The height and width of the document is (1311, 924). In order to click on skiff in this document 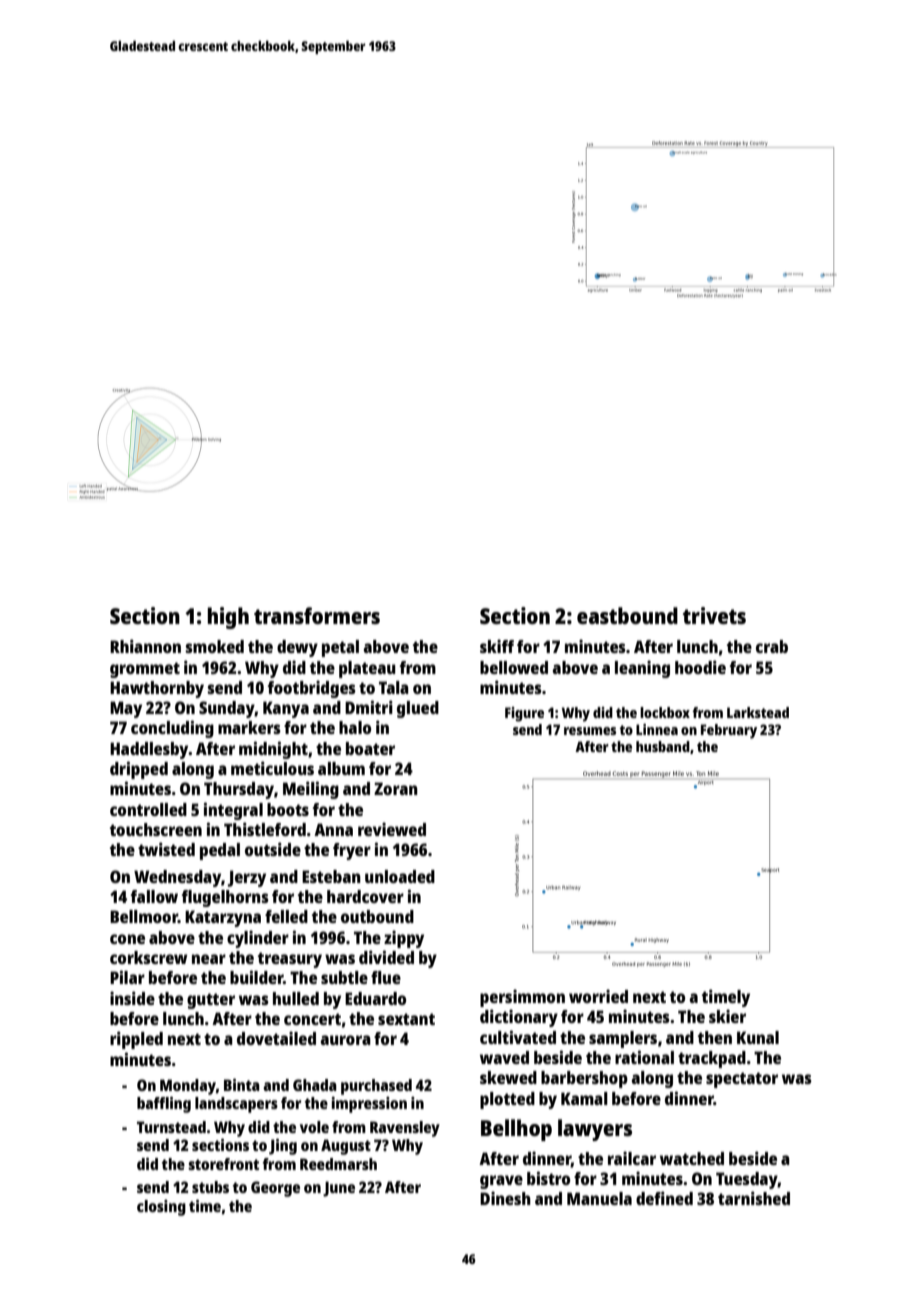, I will do `click(497, 646)`.
